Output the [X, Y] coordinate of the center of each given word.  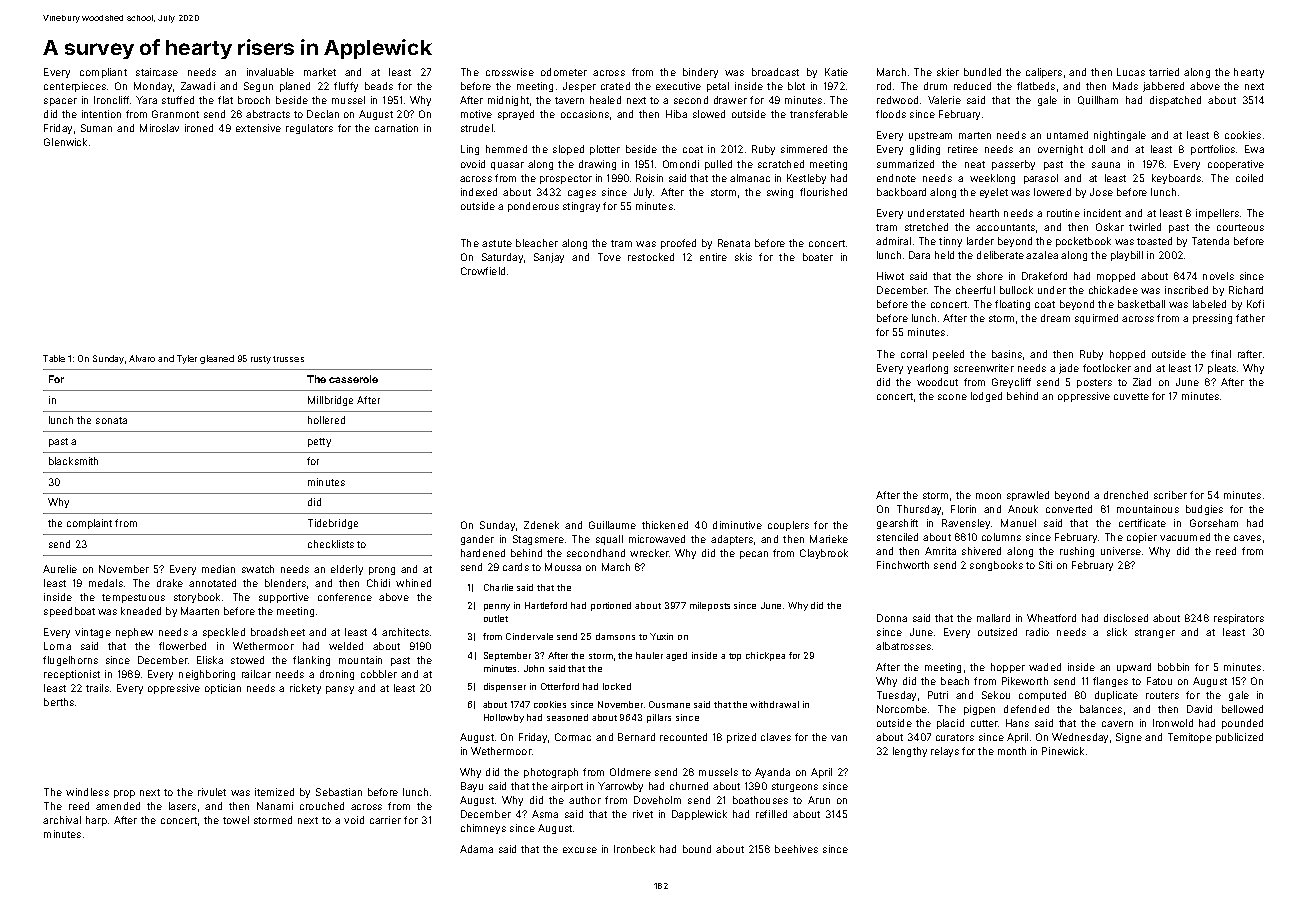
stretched [926, 227]
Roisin [649, 178]
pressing [1212, 319]
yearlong [927, 369]
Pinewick [1063, 751]
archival [62, 820]
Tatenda [1210, 241]
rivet [643, 814]
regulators [309, 129]
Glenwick [65, 142]
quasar [507, 166]
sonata [111, 420]
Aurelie [60, 569]
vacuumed [1185, 537]
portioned [611, 606]
